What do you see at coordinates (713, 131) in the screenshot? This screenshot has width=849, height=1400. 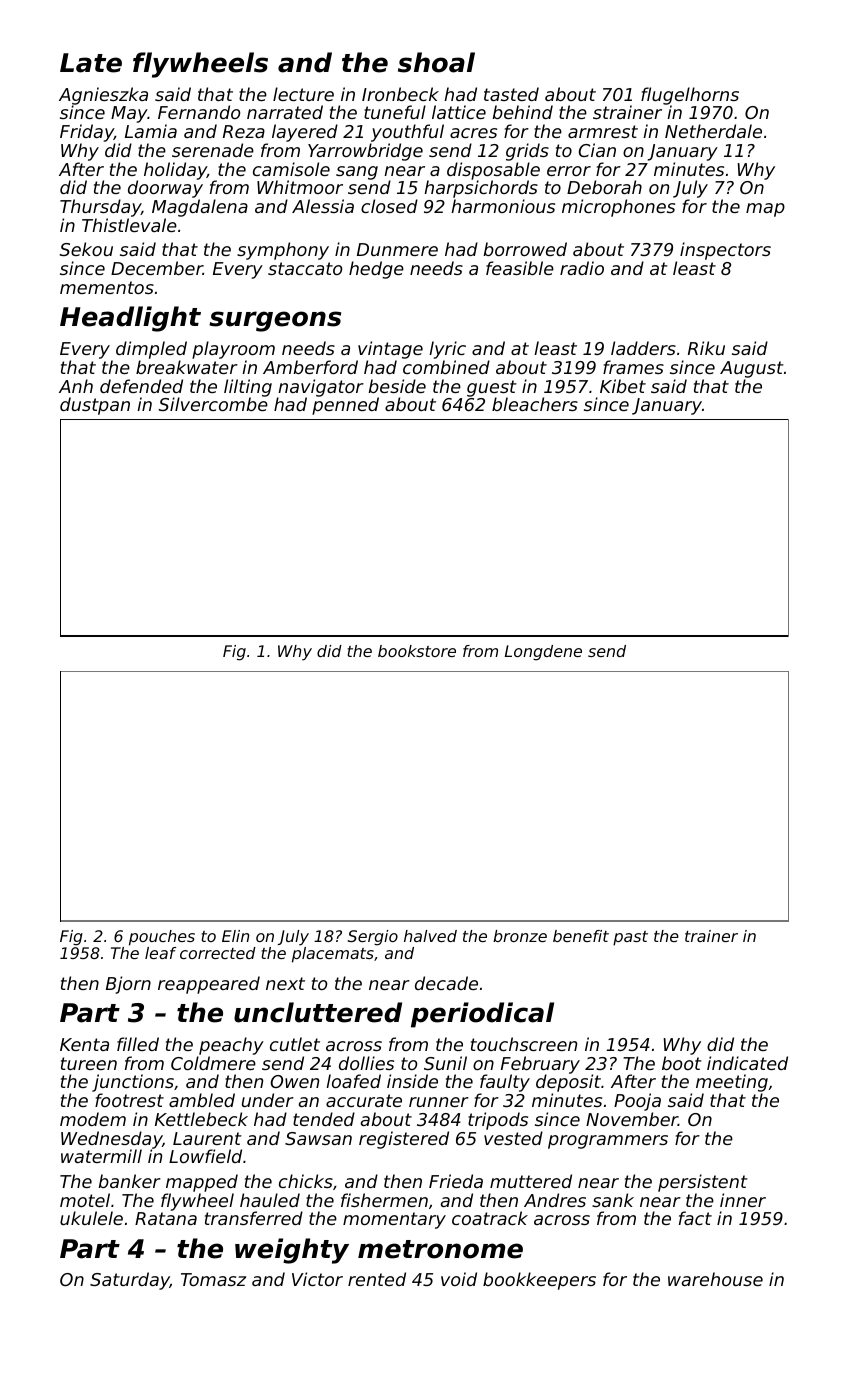 I see `Netherdale` at bounding box center [713, 131].
